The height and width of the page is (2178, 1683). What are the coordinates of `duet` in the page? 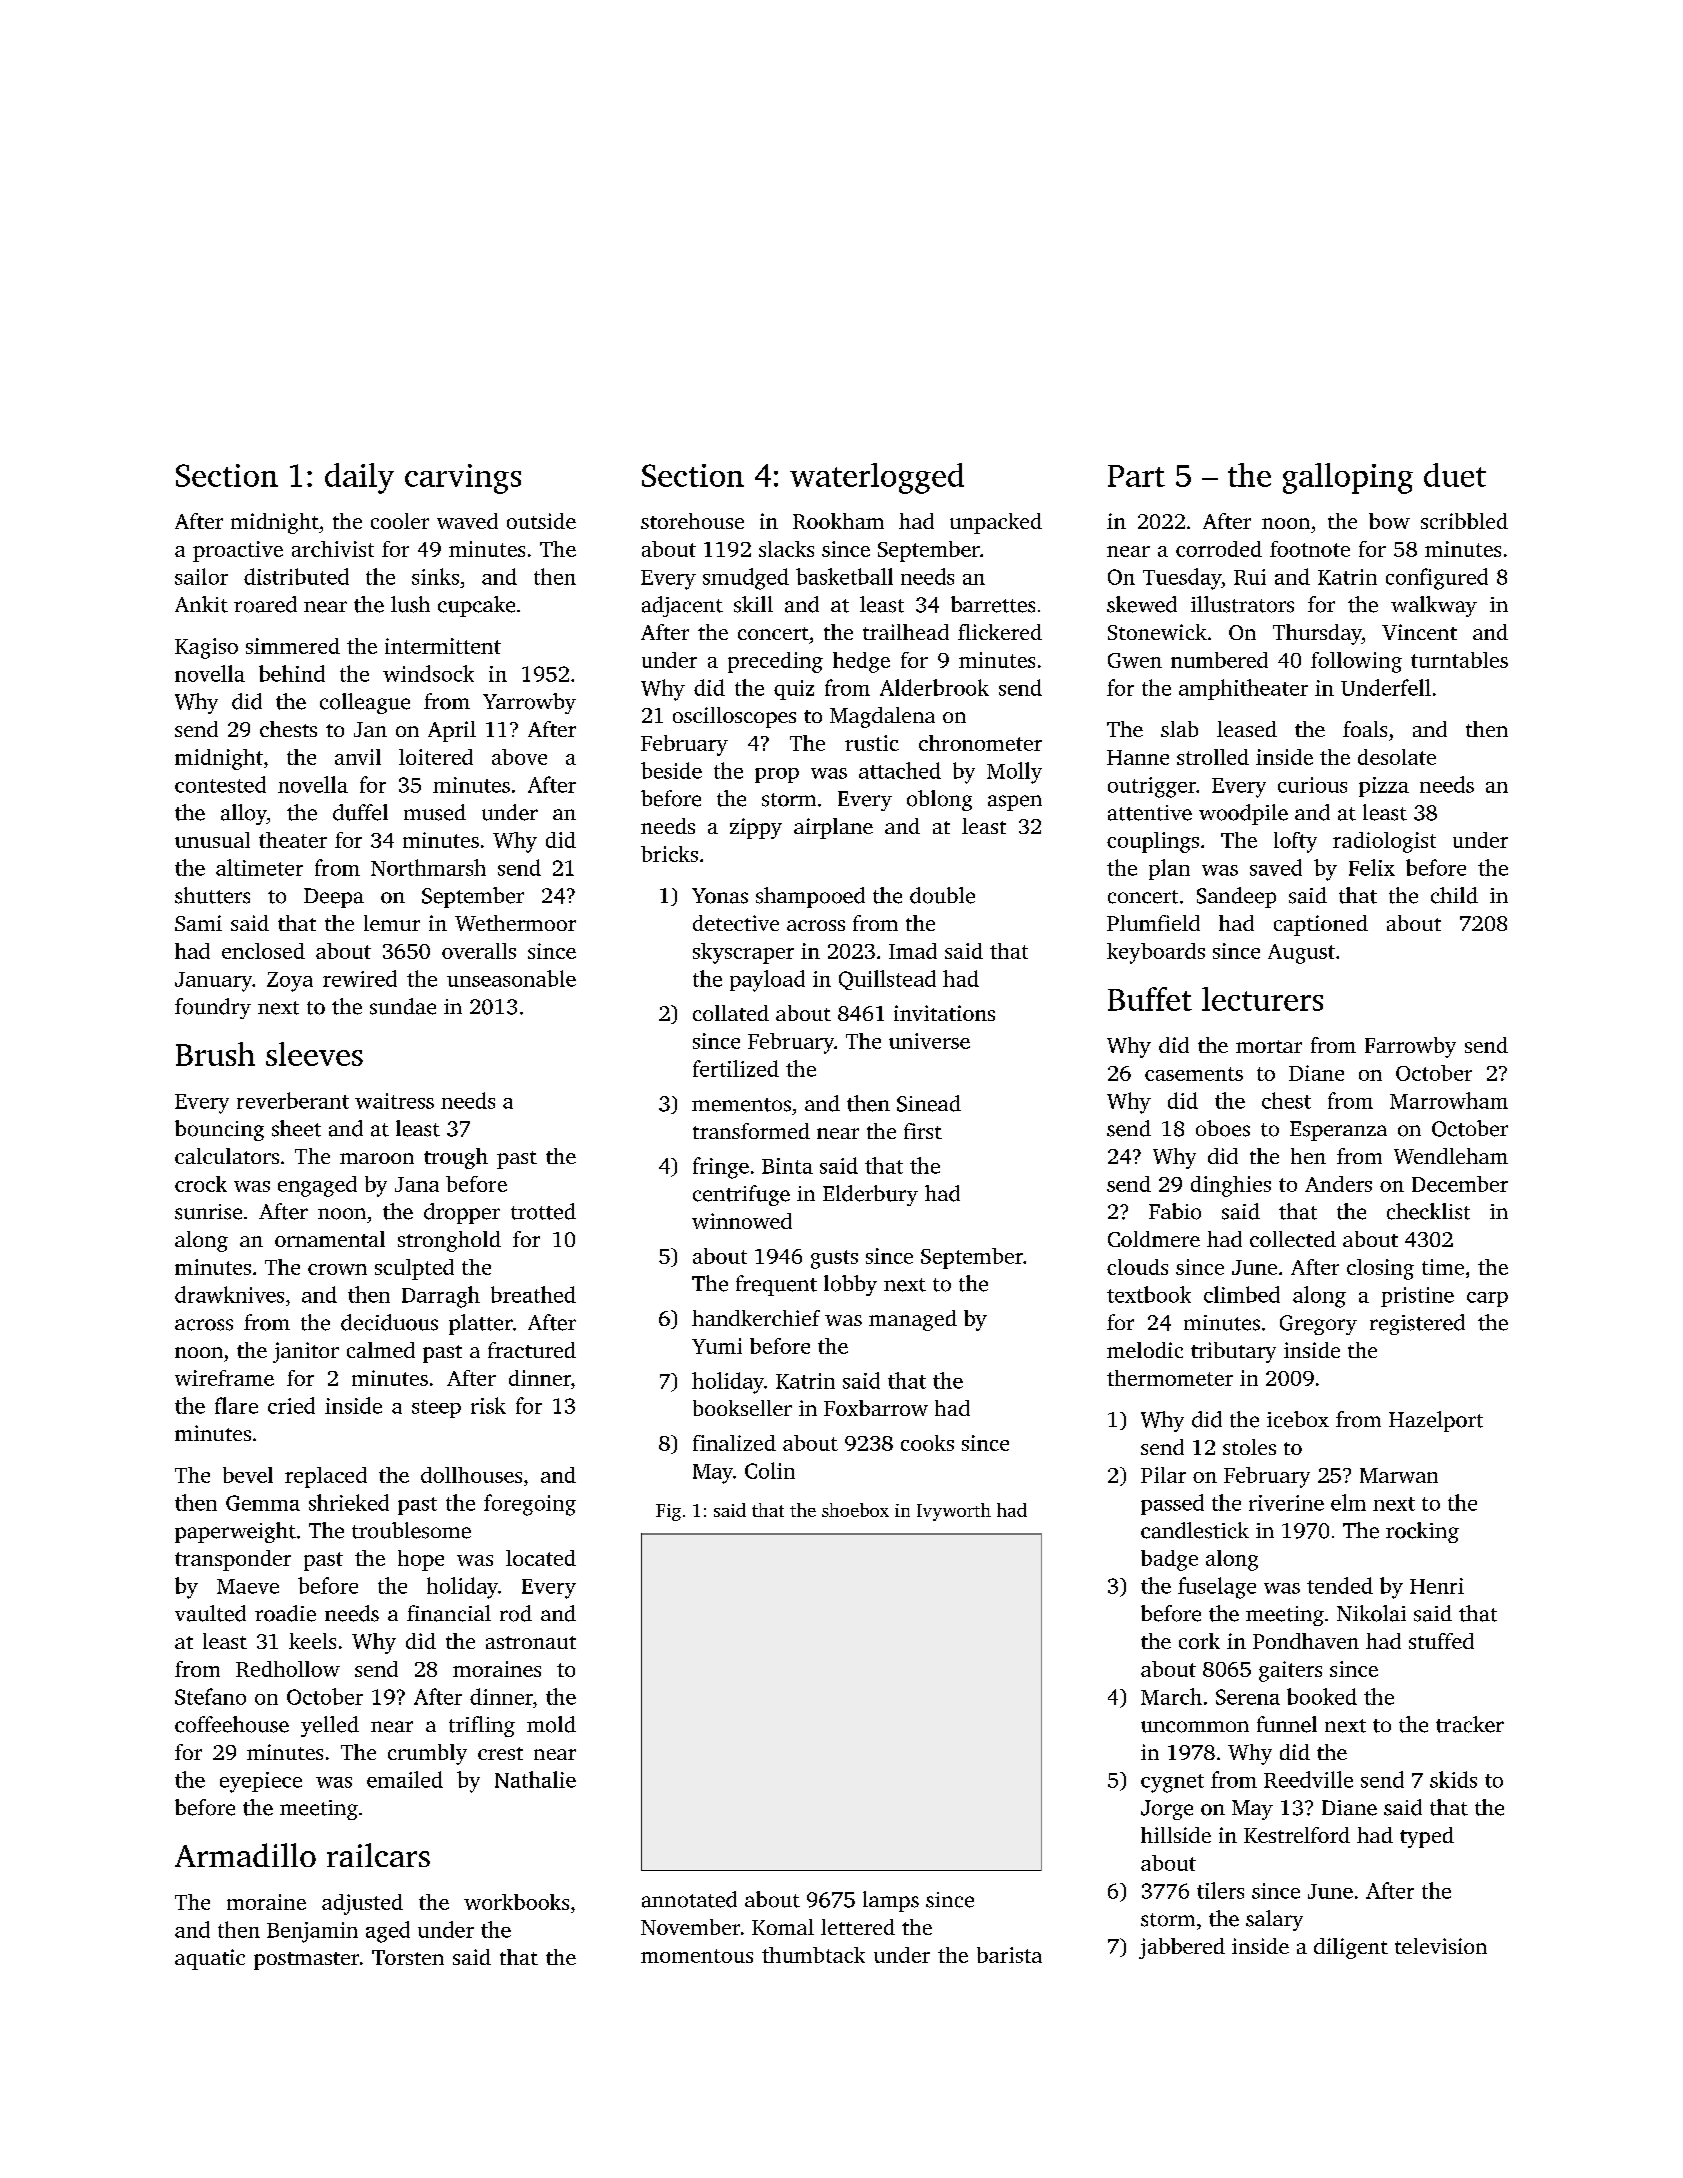 It's located at (1455, 475).
